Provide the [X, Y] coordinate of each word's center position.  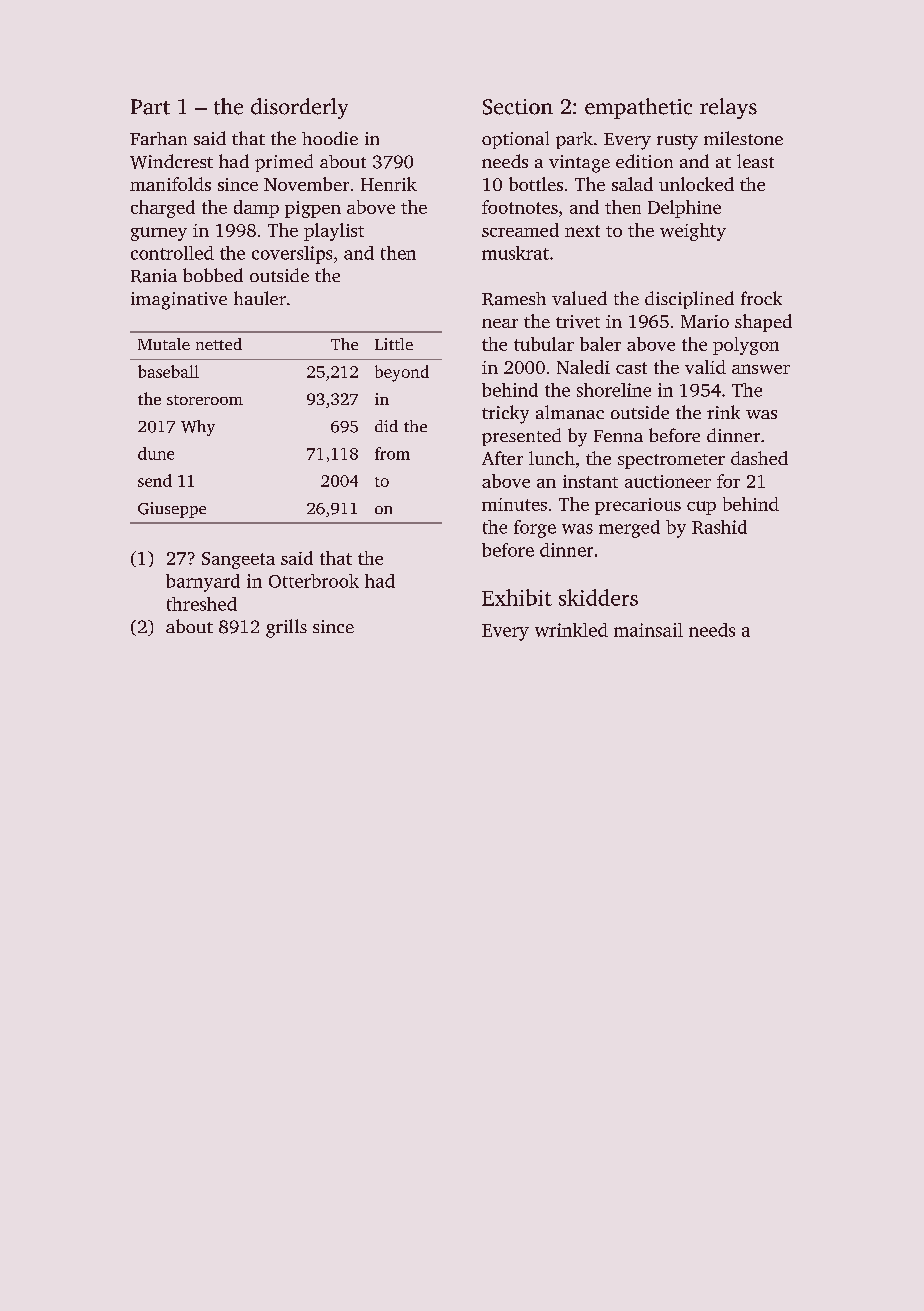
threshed [202, 604]
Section [518, 107]
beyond [402, 373]
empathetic [638, 108]
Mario [705, 321]
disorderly [299, 108]
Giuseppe [172, 510]
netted [219, 344]
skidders [598, 597]
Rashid [719, 527]
